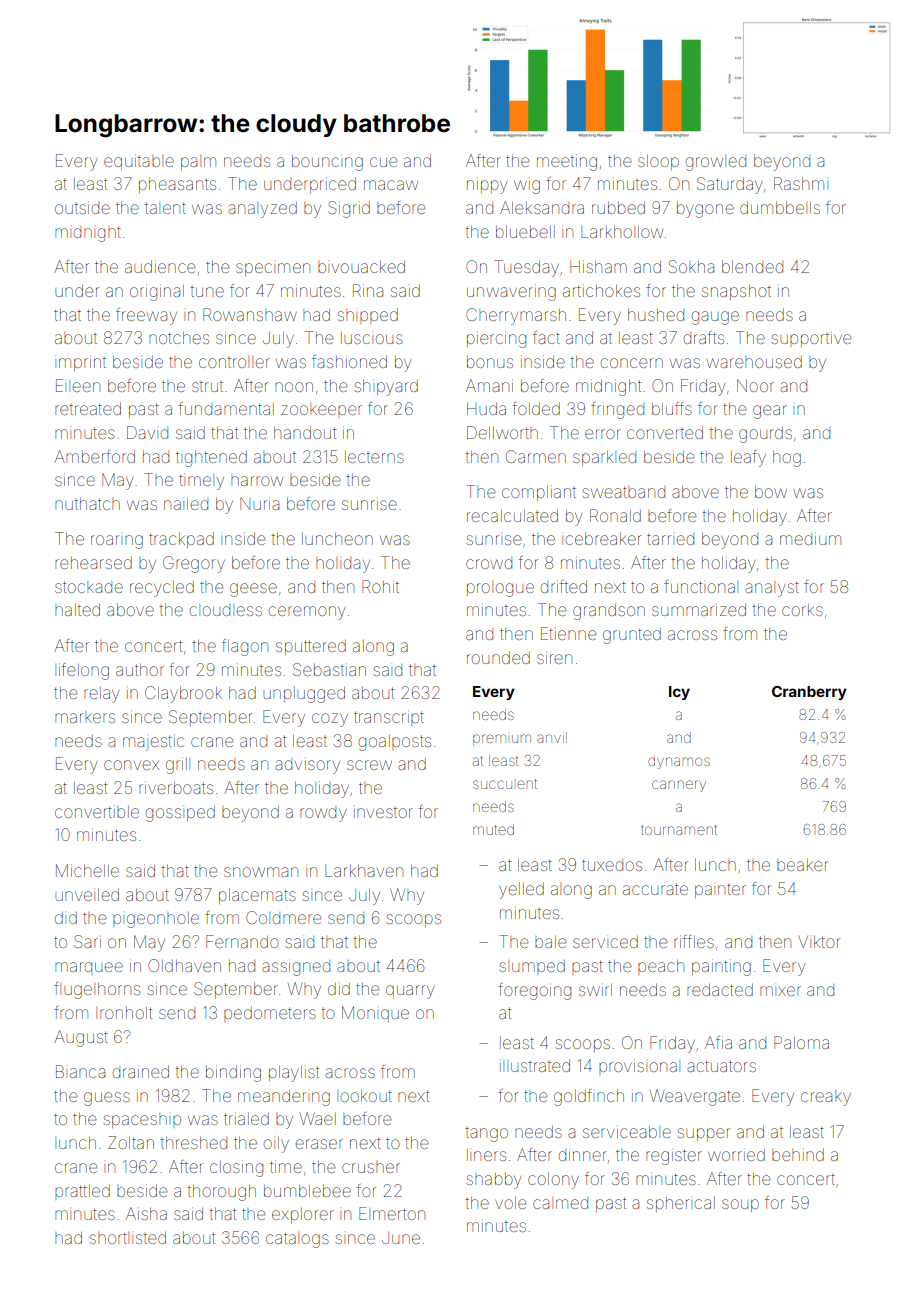 This screenshot has width=908, height=1316. Describe the element at coordinates (131, 765) in the screenshot. I see `convex` at that location.
